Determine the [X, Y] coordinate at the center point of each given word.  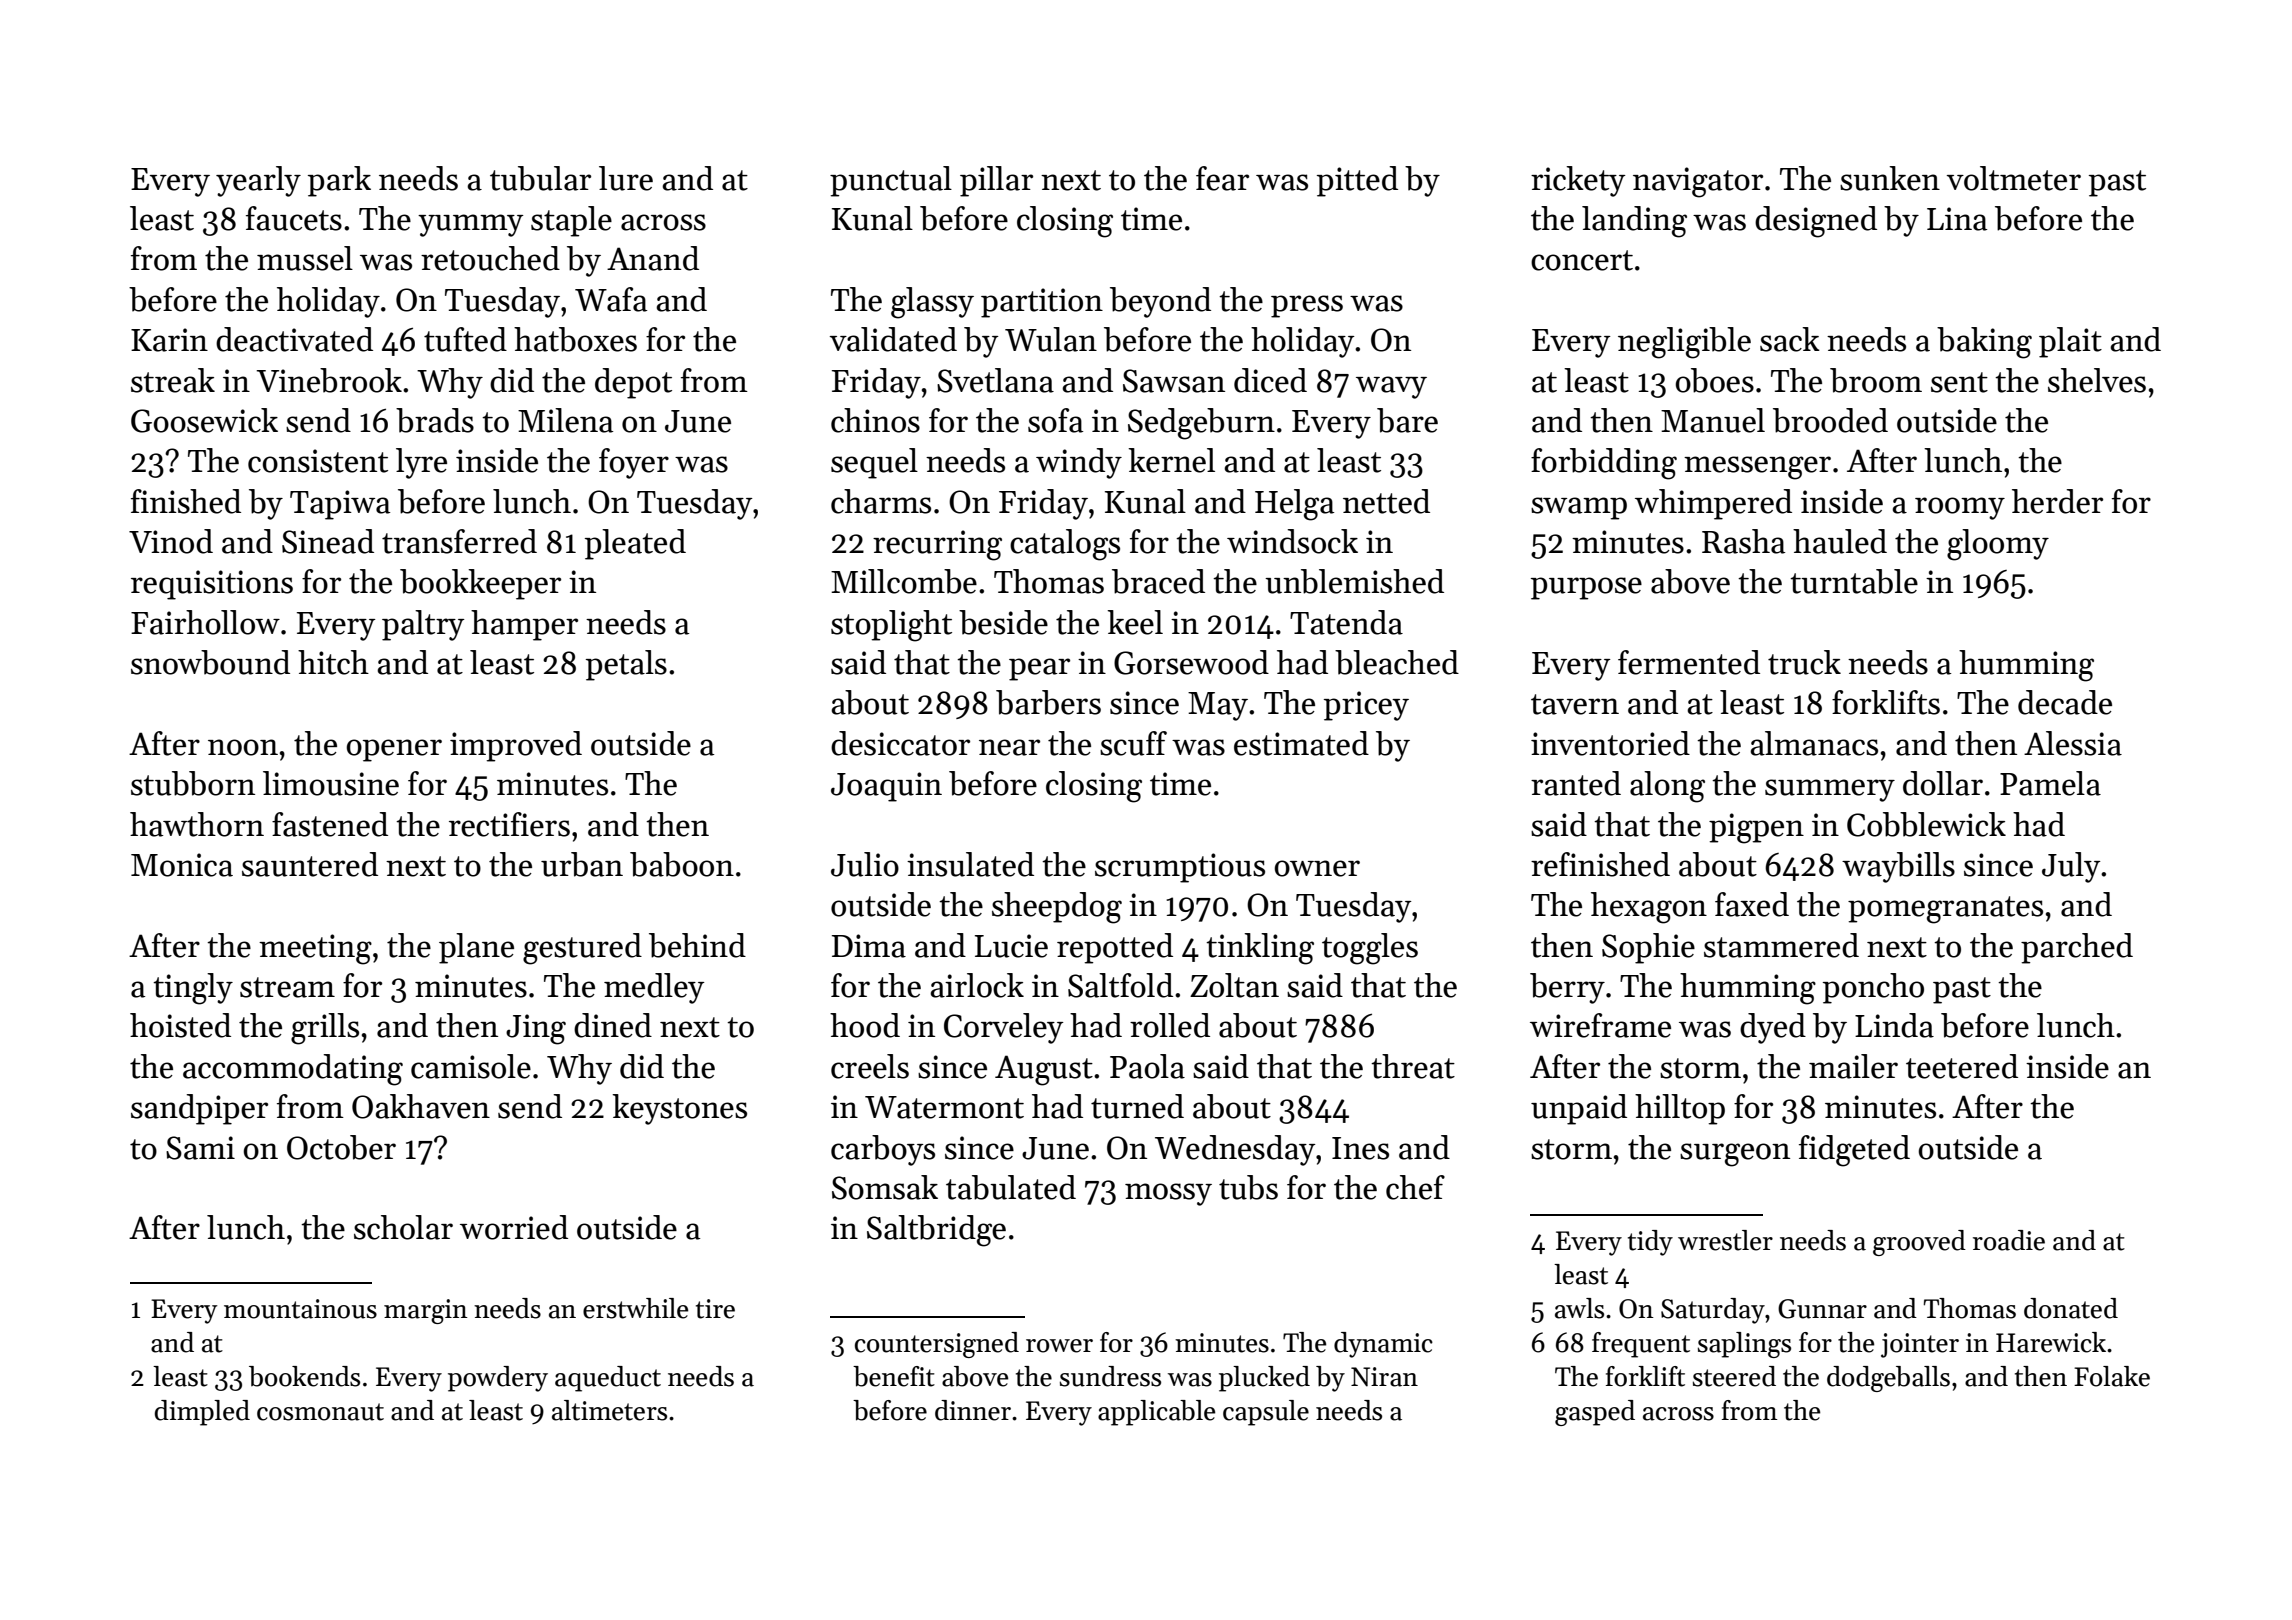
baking [1984, 343]
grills [325, 1029]
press [1307, 306]
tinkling [1260, 949]
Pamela [2050, 783]
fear [1222, 178]
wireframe [1600, 1025]
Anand [653, 258]
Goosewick [204, 420]
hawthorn [197, 824]
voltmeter [2014, 178]
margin [426, 1311]
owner [1317, 868]
